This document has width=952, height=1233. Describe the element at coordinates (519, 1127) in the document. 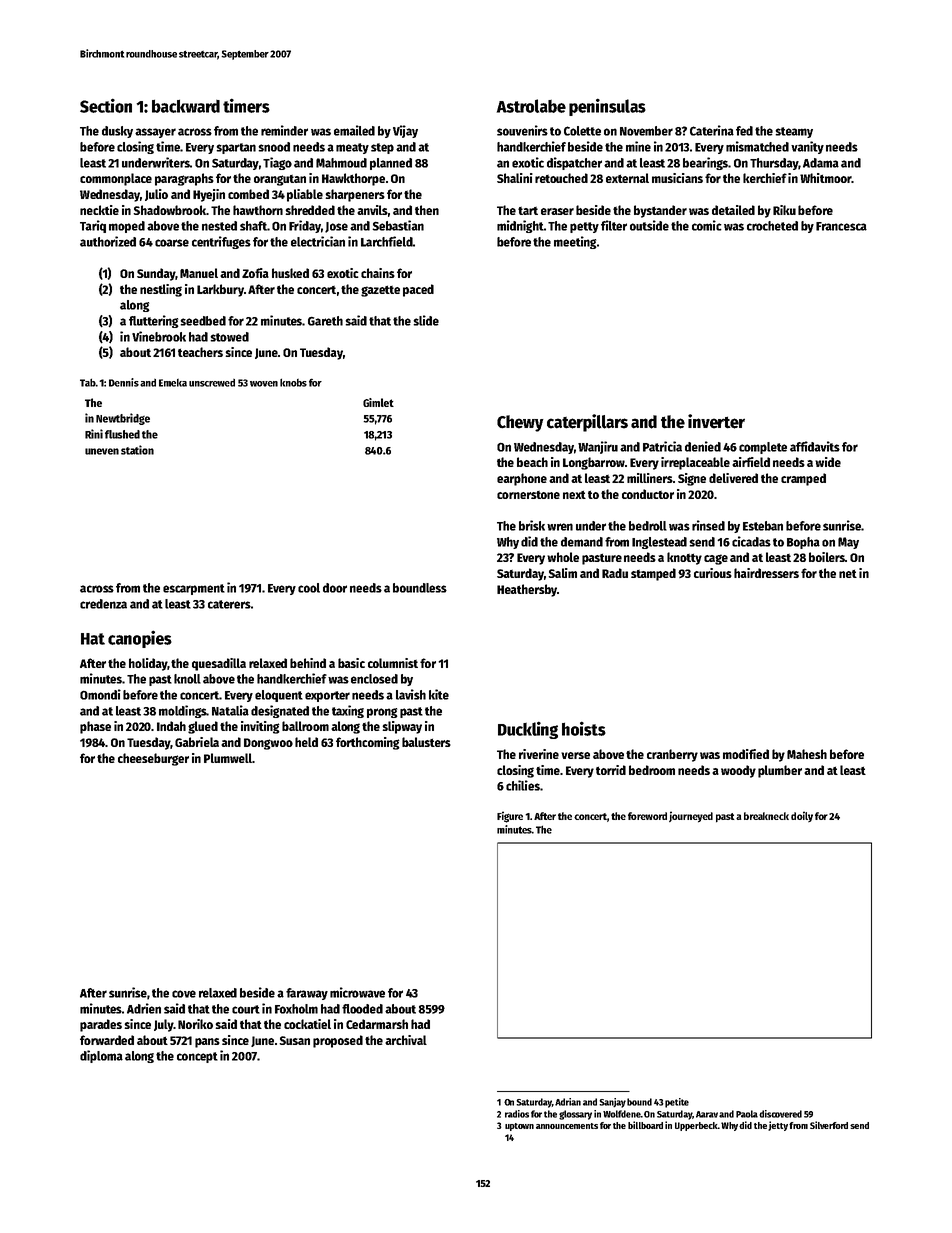

I see `uptown` at that location.
